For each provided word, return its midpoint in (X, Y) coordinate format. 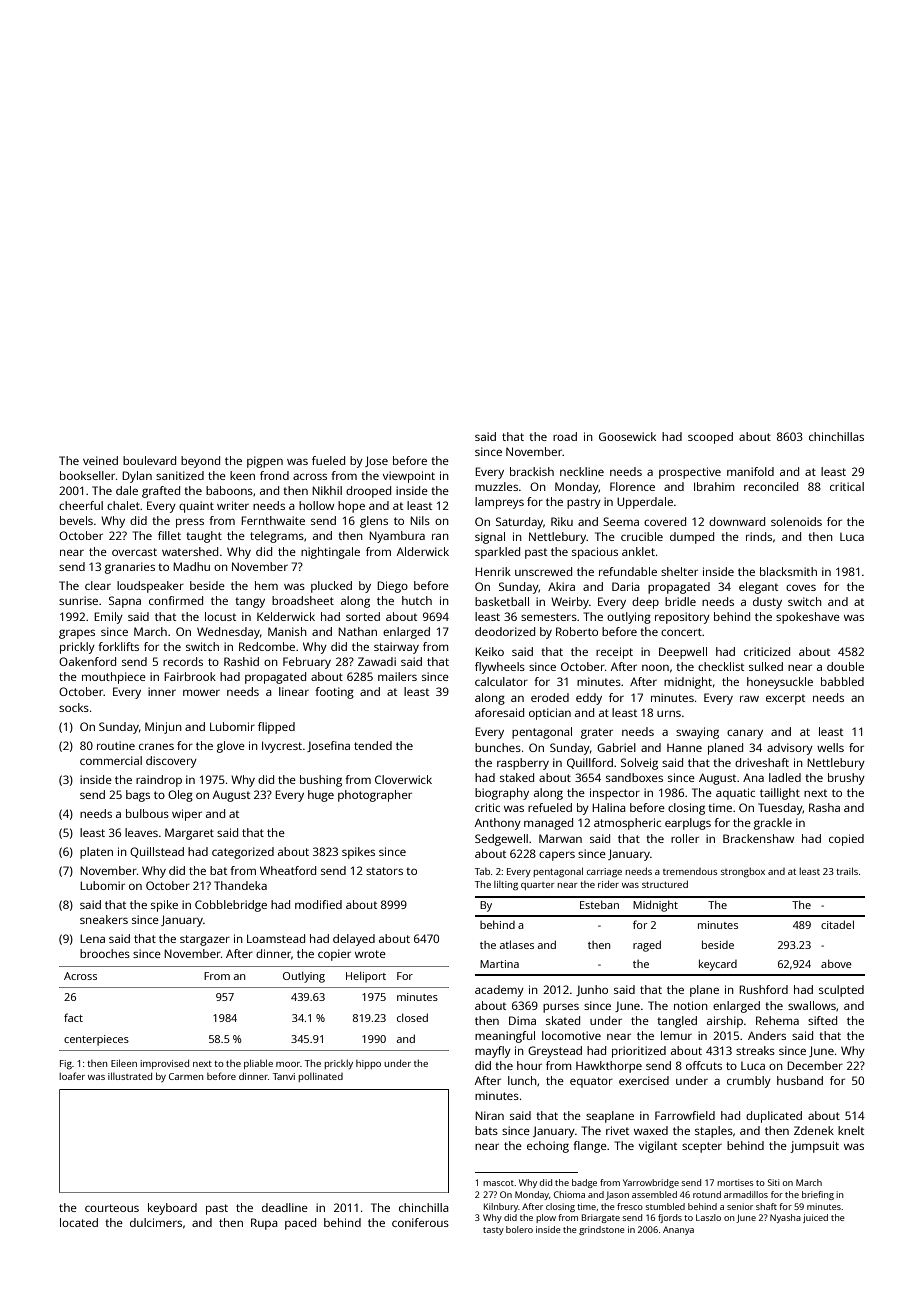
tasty (493, 1231)
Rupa (264, 1224)
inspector (615, 794)
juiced (815, 1218)
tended (373, 745)
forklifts (118, 646)
